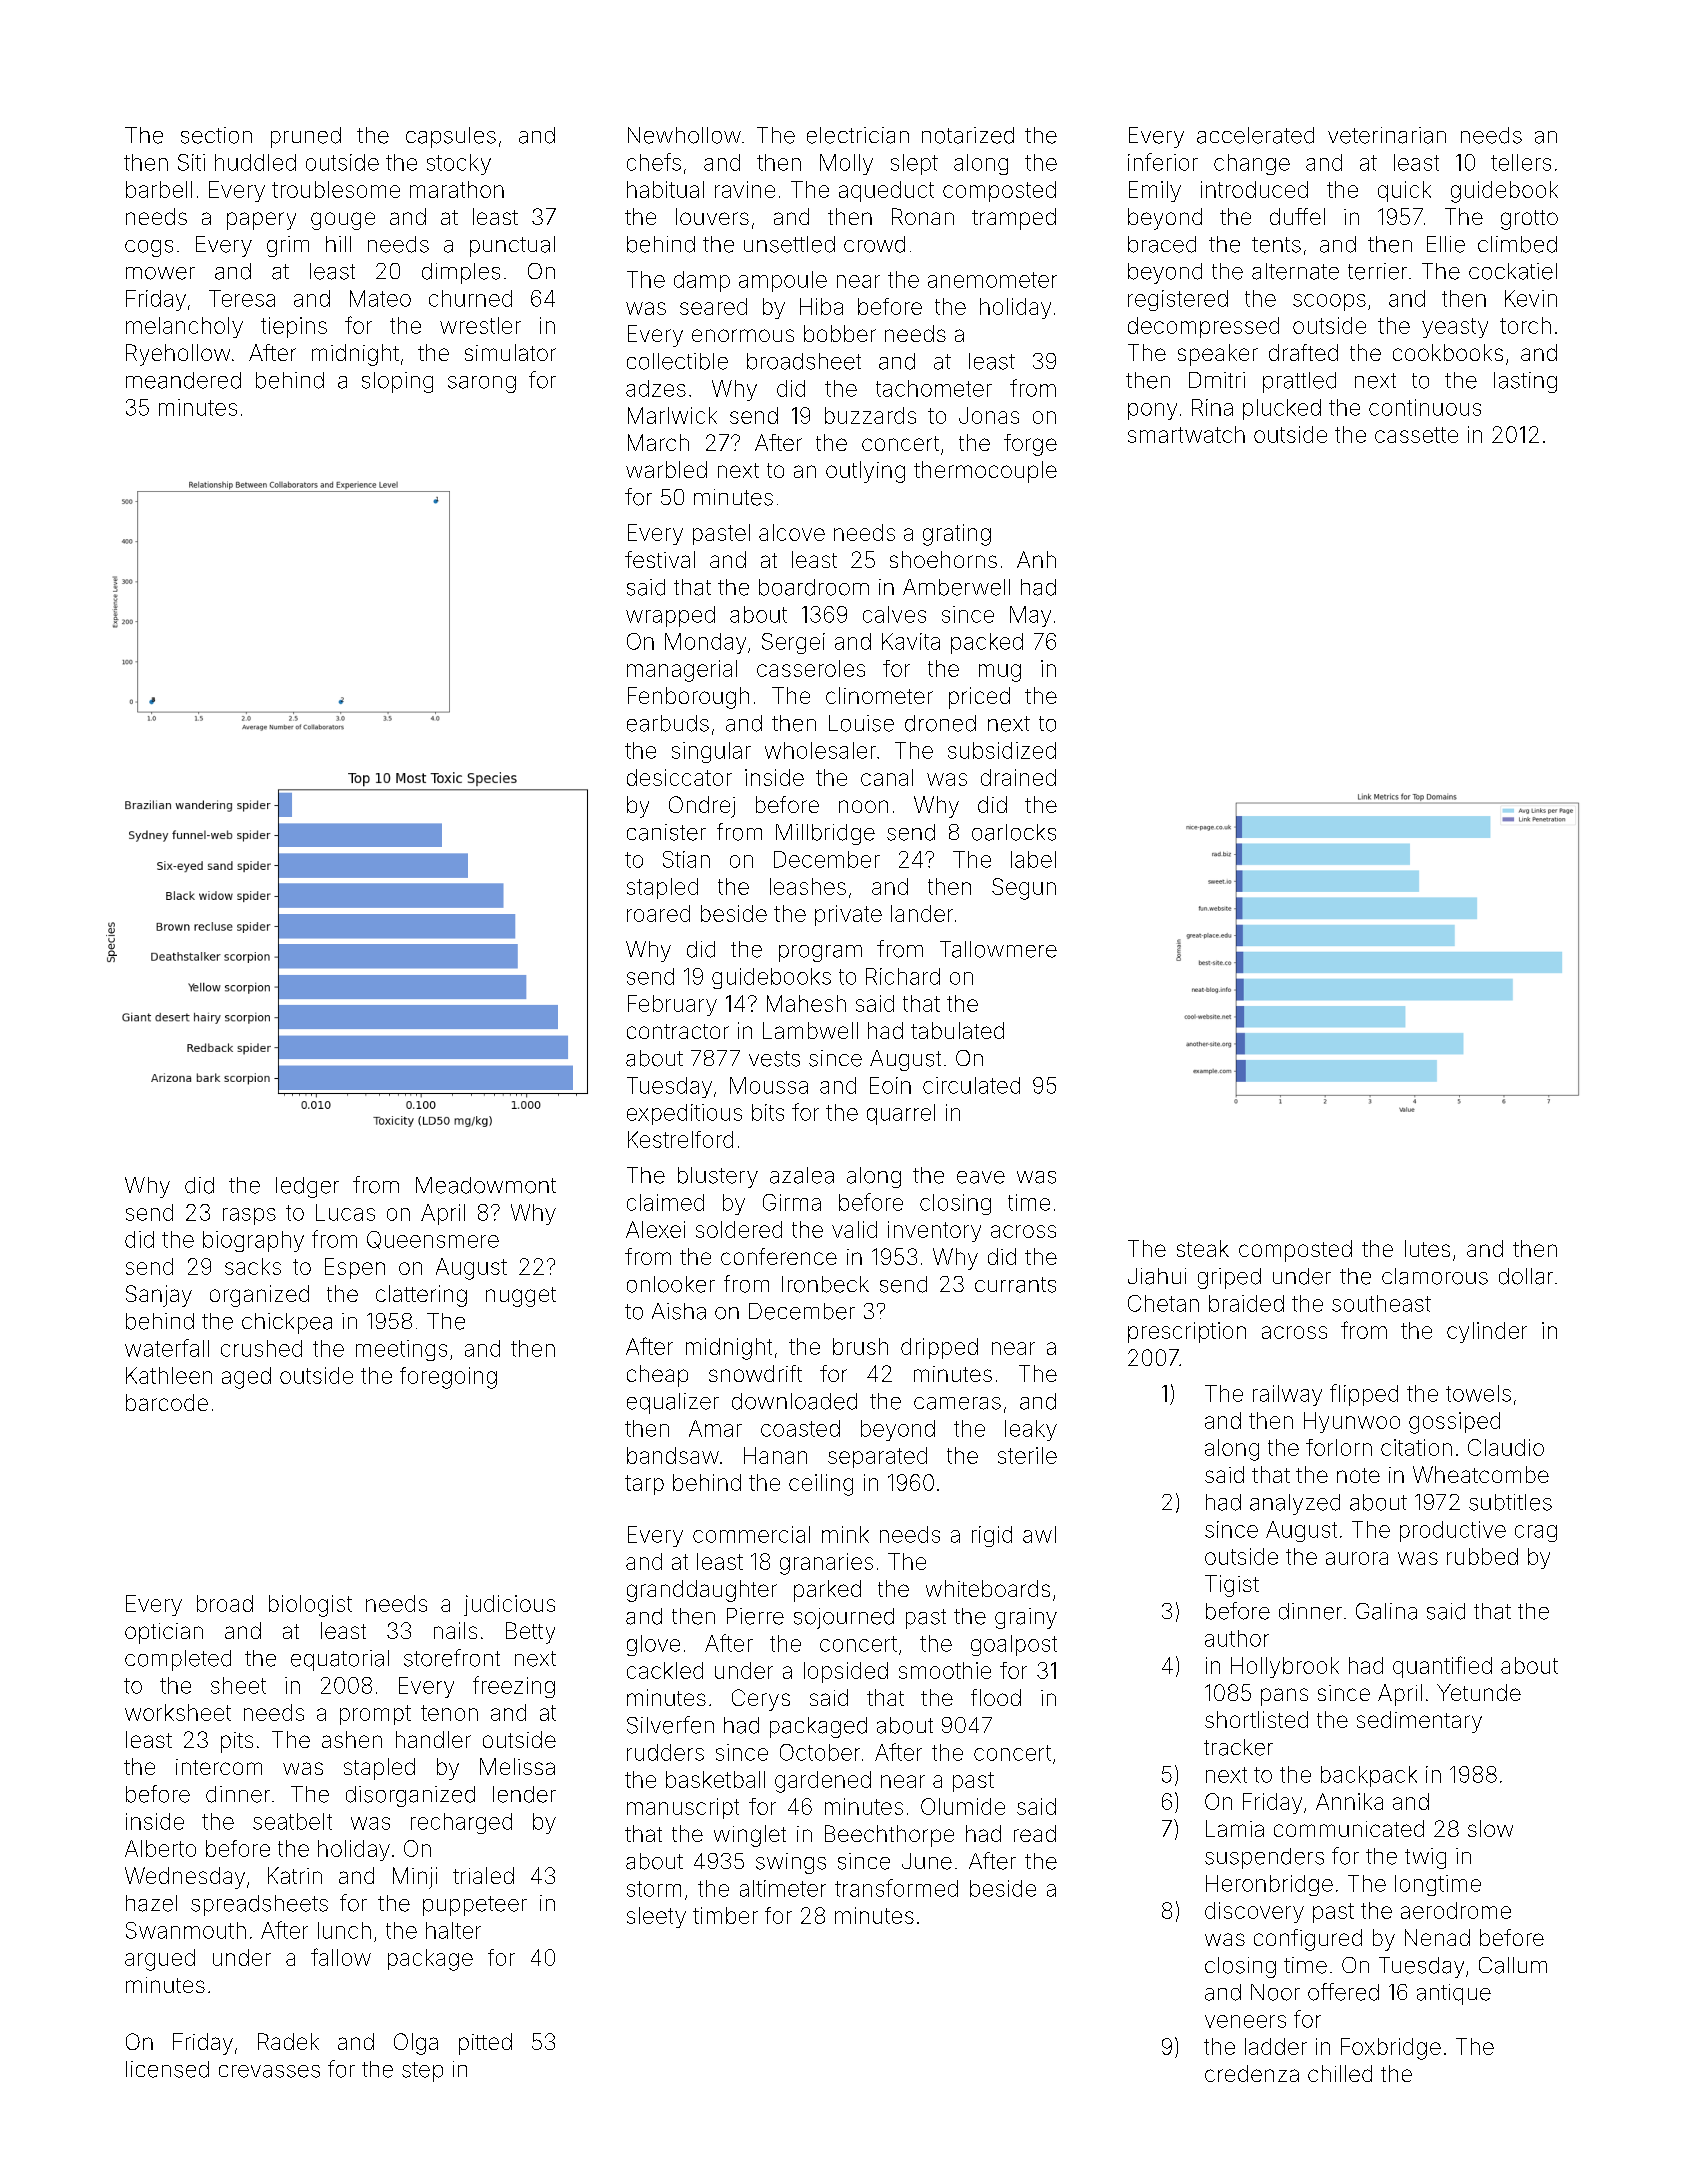 The width and height of the screenshot is (1683, 2178). I want to click on biologist, so click(310, 1606).
